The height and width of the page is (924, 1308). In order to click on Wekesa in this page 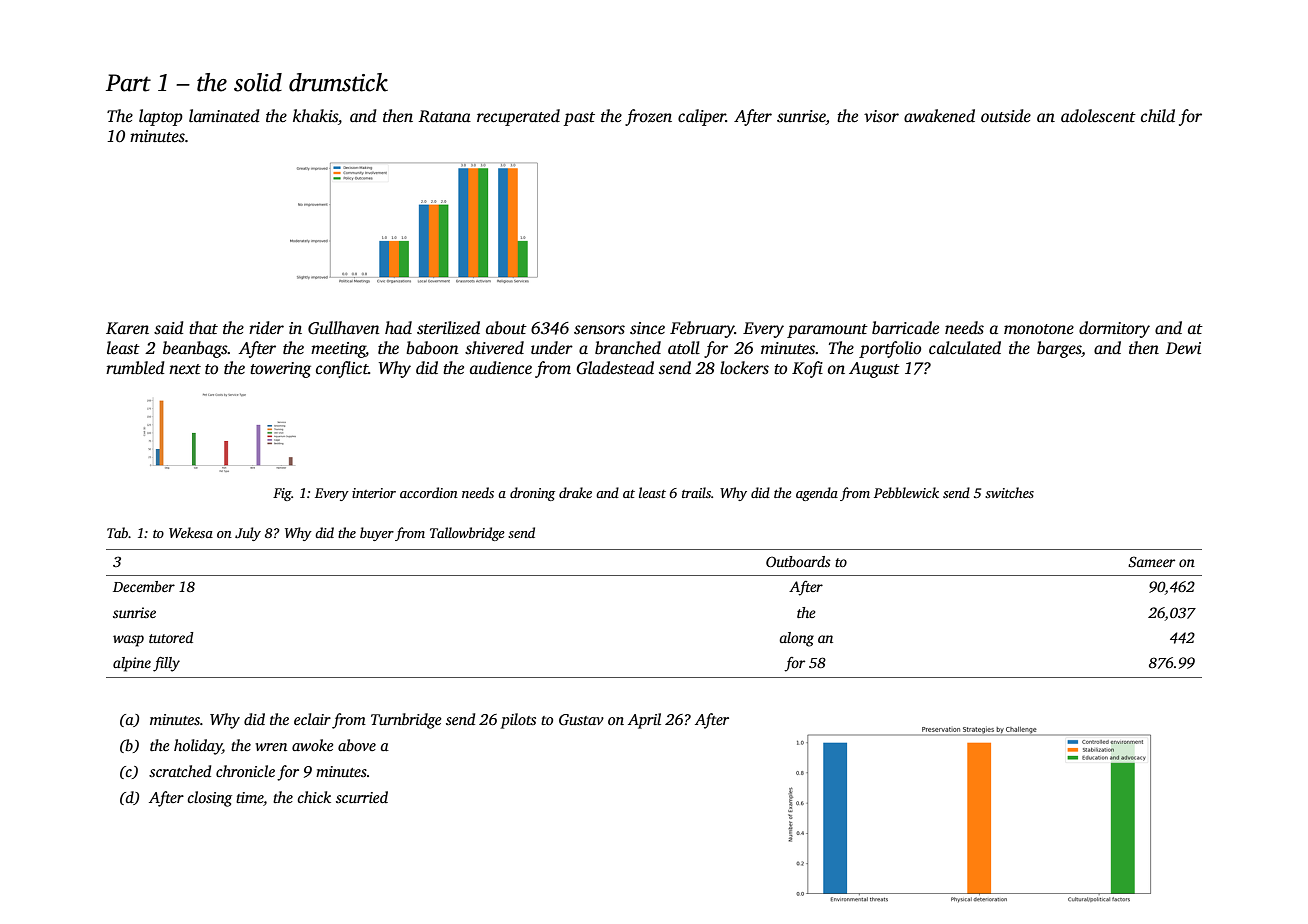, I will do `click(191, 532)`.
